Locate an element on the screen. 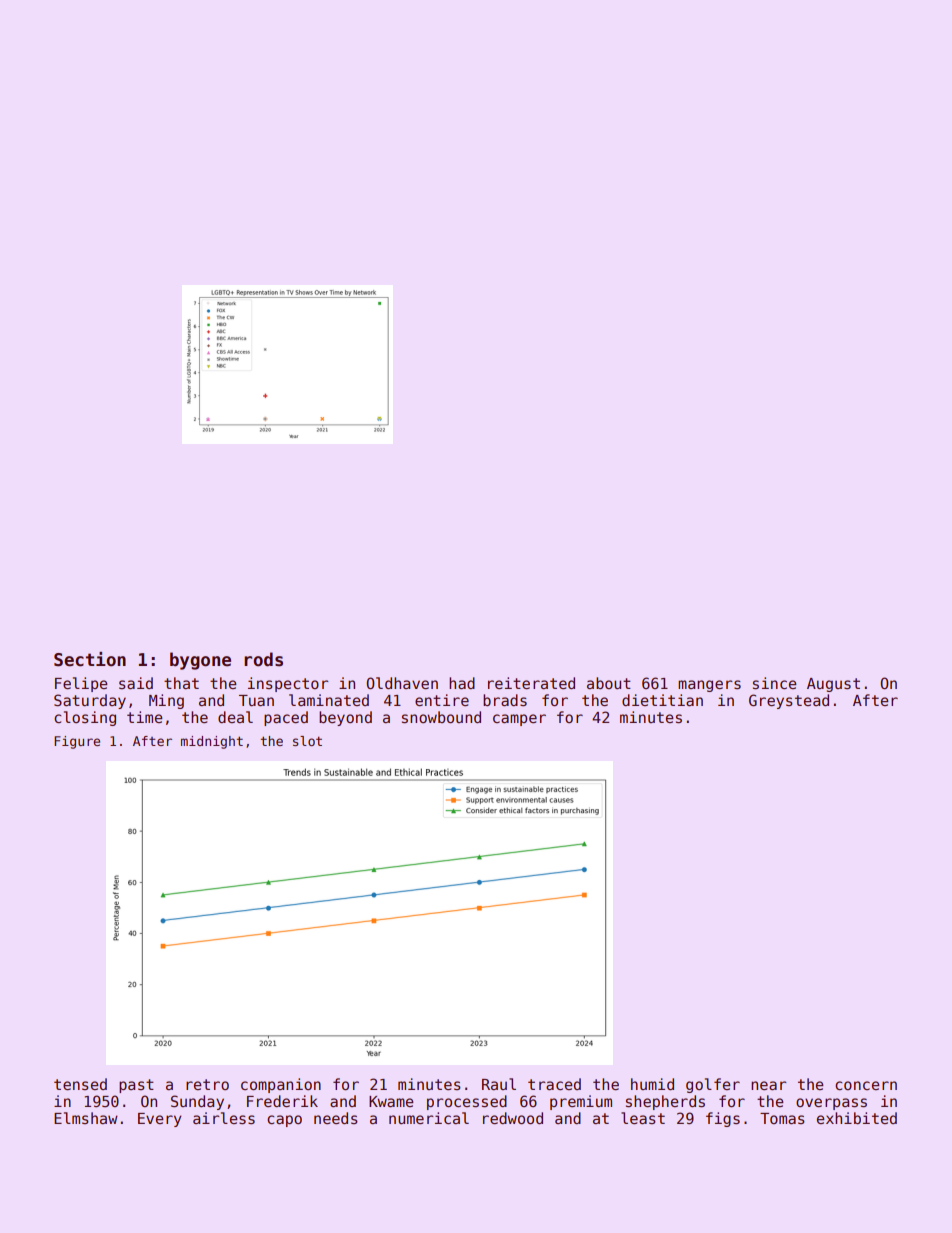 The width and height of the screenshot is (952, 1233). tensed is located at coordinates (80, 1084).
